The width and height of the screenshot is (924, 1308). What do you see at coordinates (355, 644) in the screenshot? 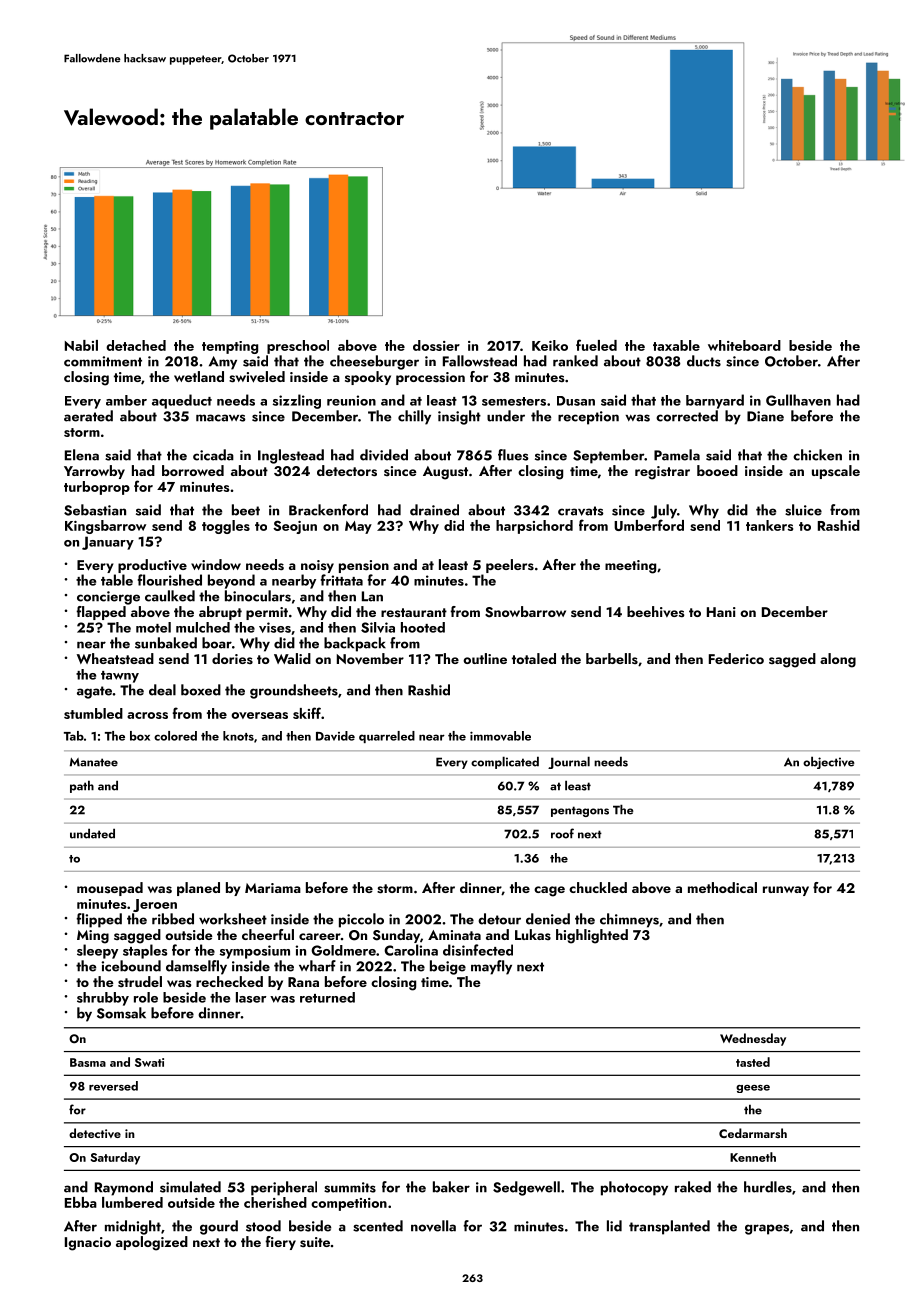
I see `backpack` at bounding box center [355, 644].
